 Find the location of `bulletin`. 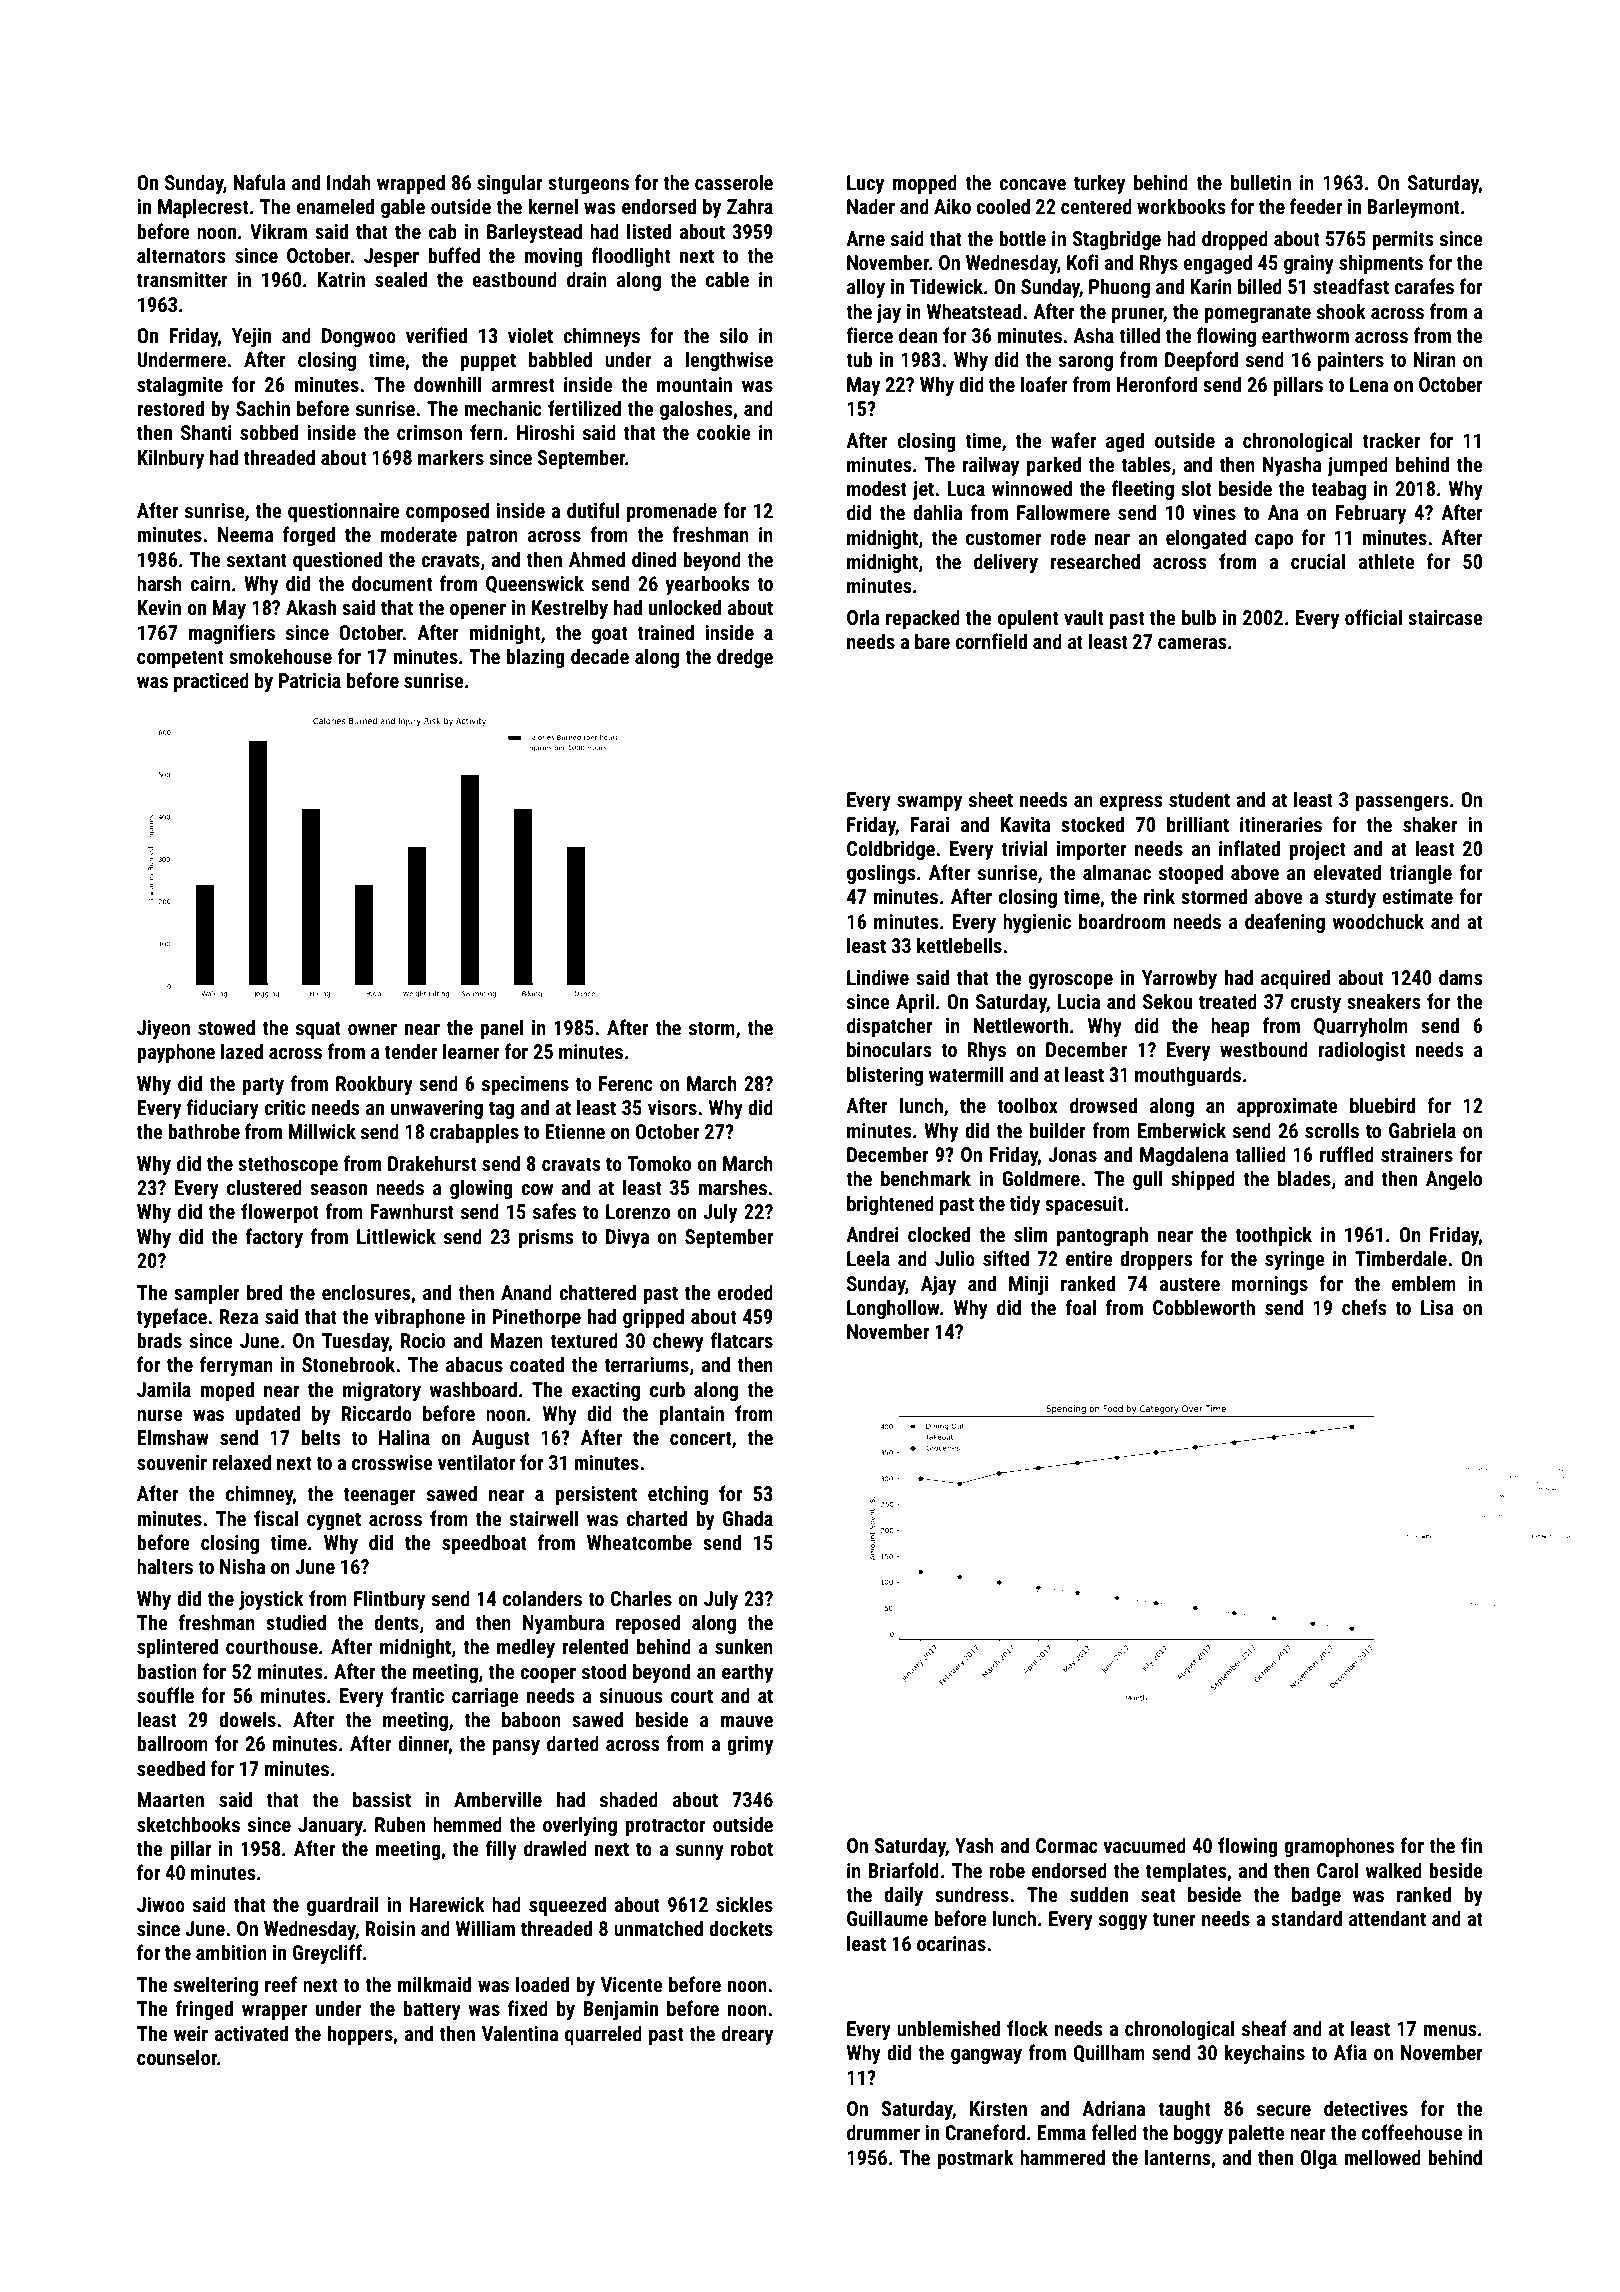

bulletin is located at coordinates (1261, 182).
